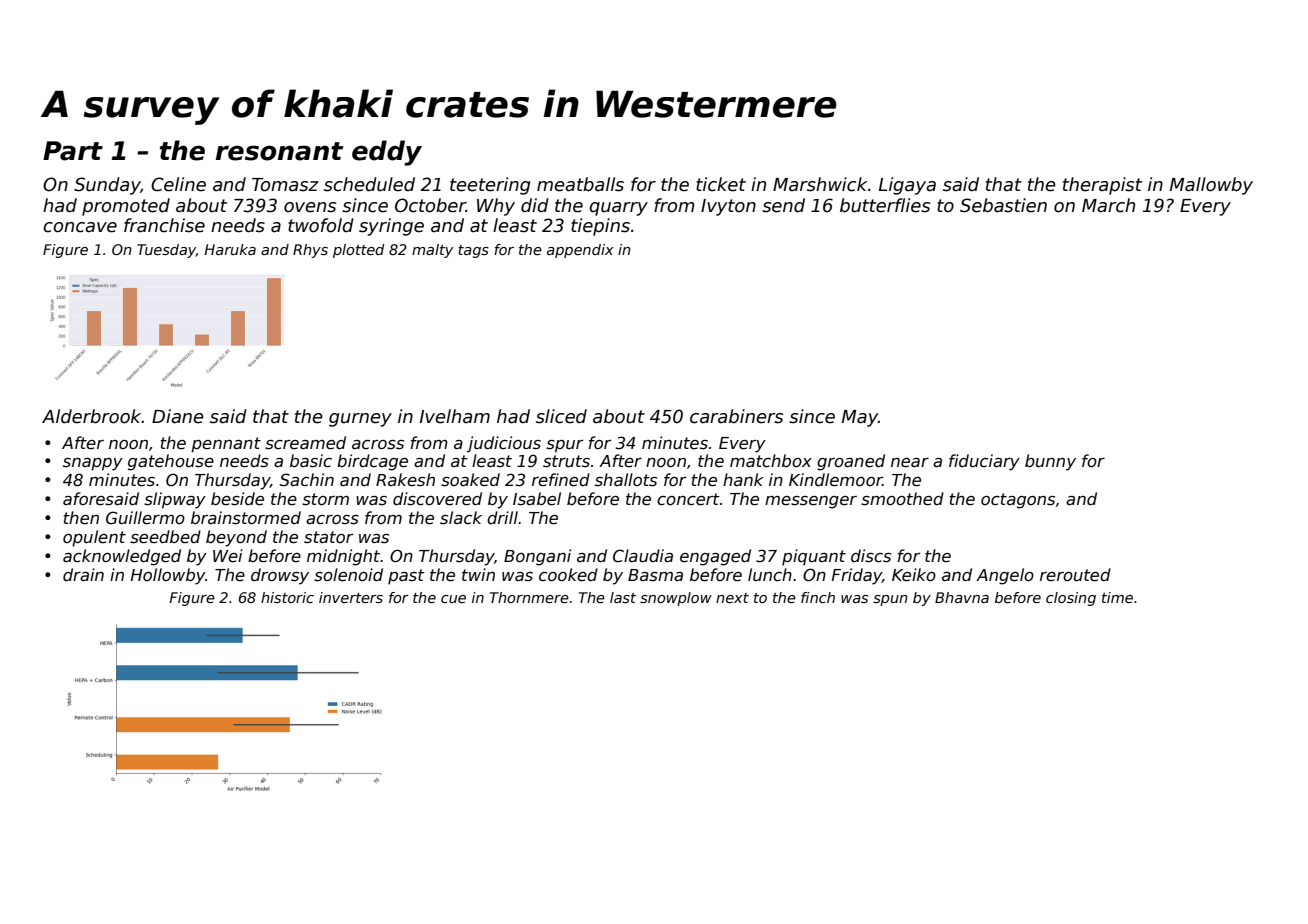  What do you see at coordinates (721, 184) in the screenshot?
I see `ticket` at bounding box center [721, 184].
